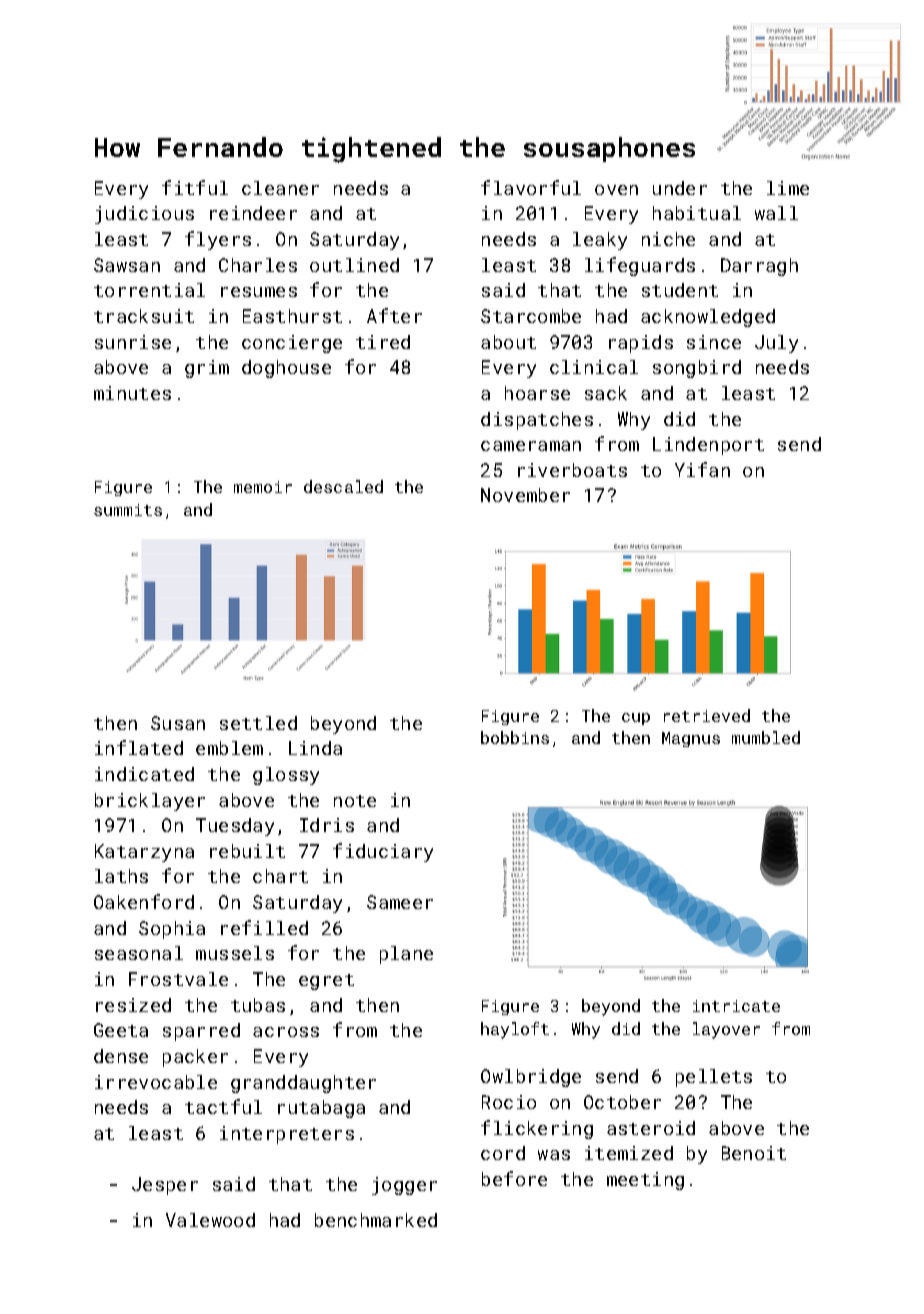 This page has height=1314, width=924. I want to click on tactful, so click(223, 1106).
